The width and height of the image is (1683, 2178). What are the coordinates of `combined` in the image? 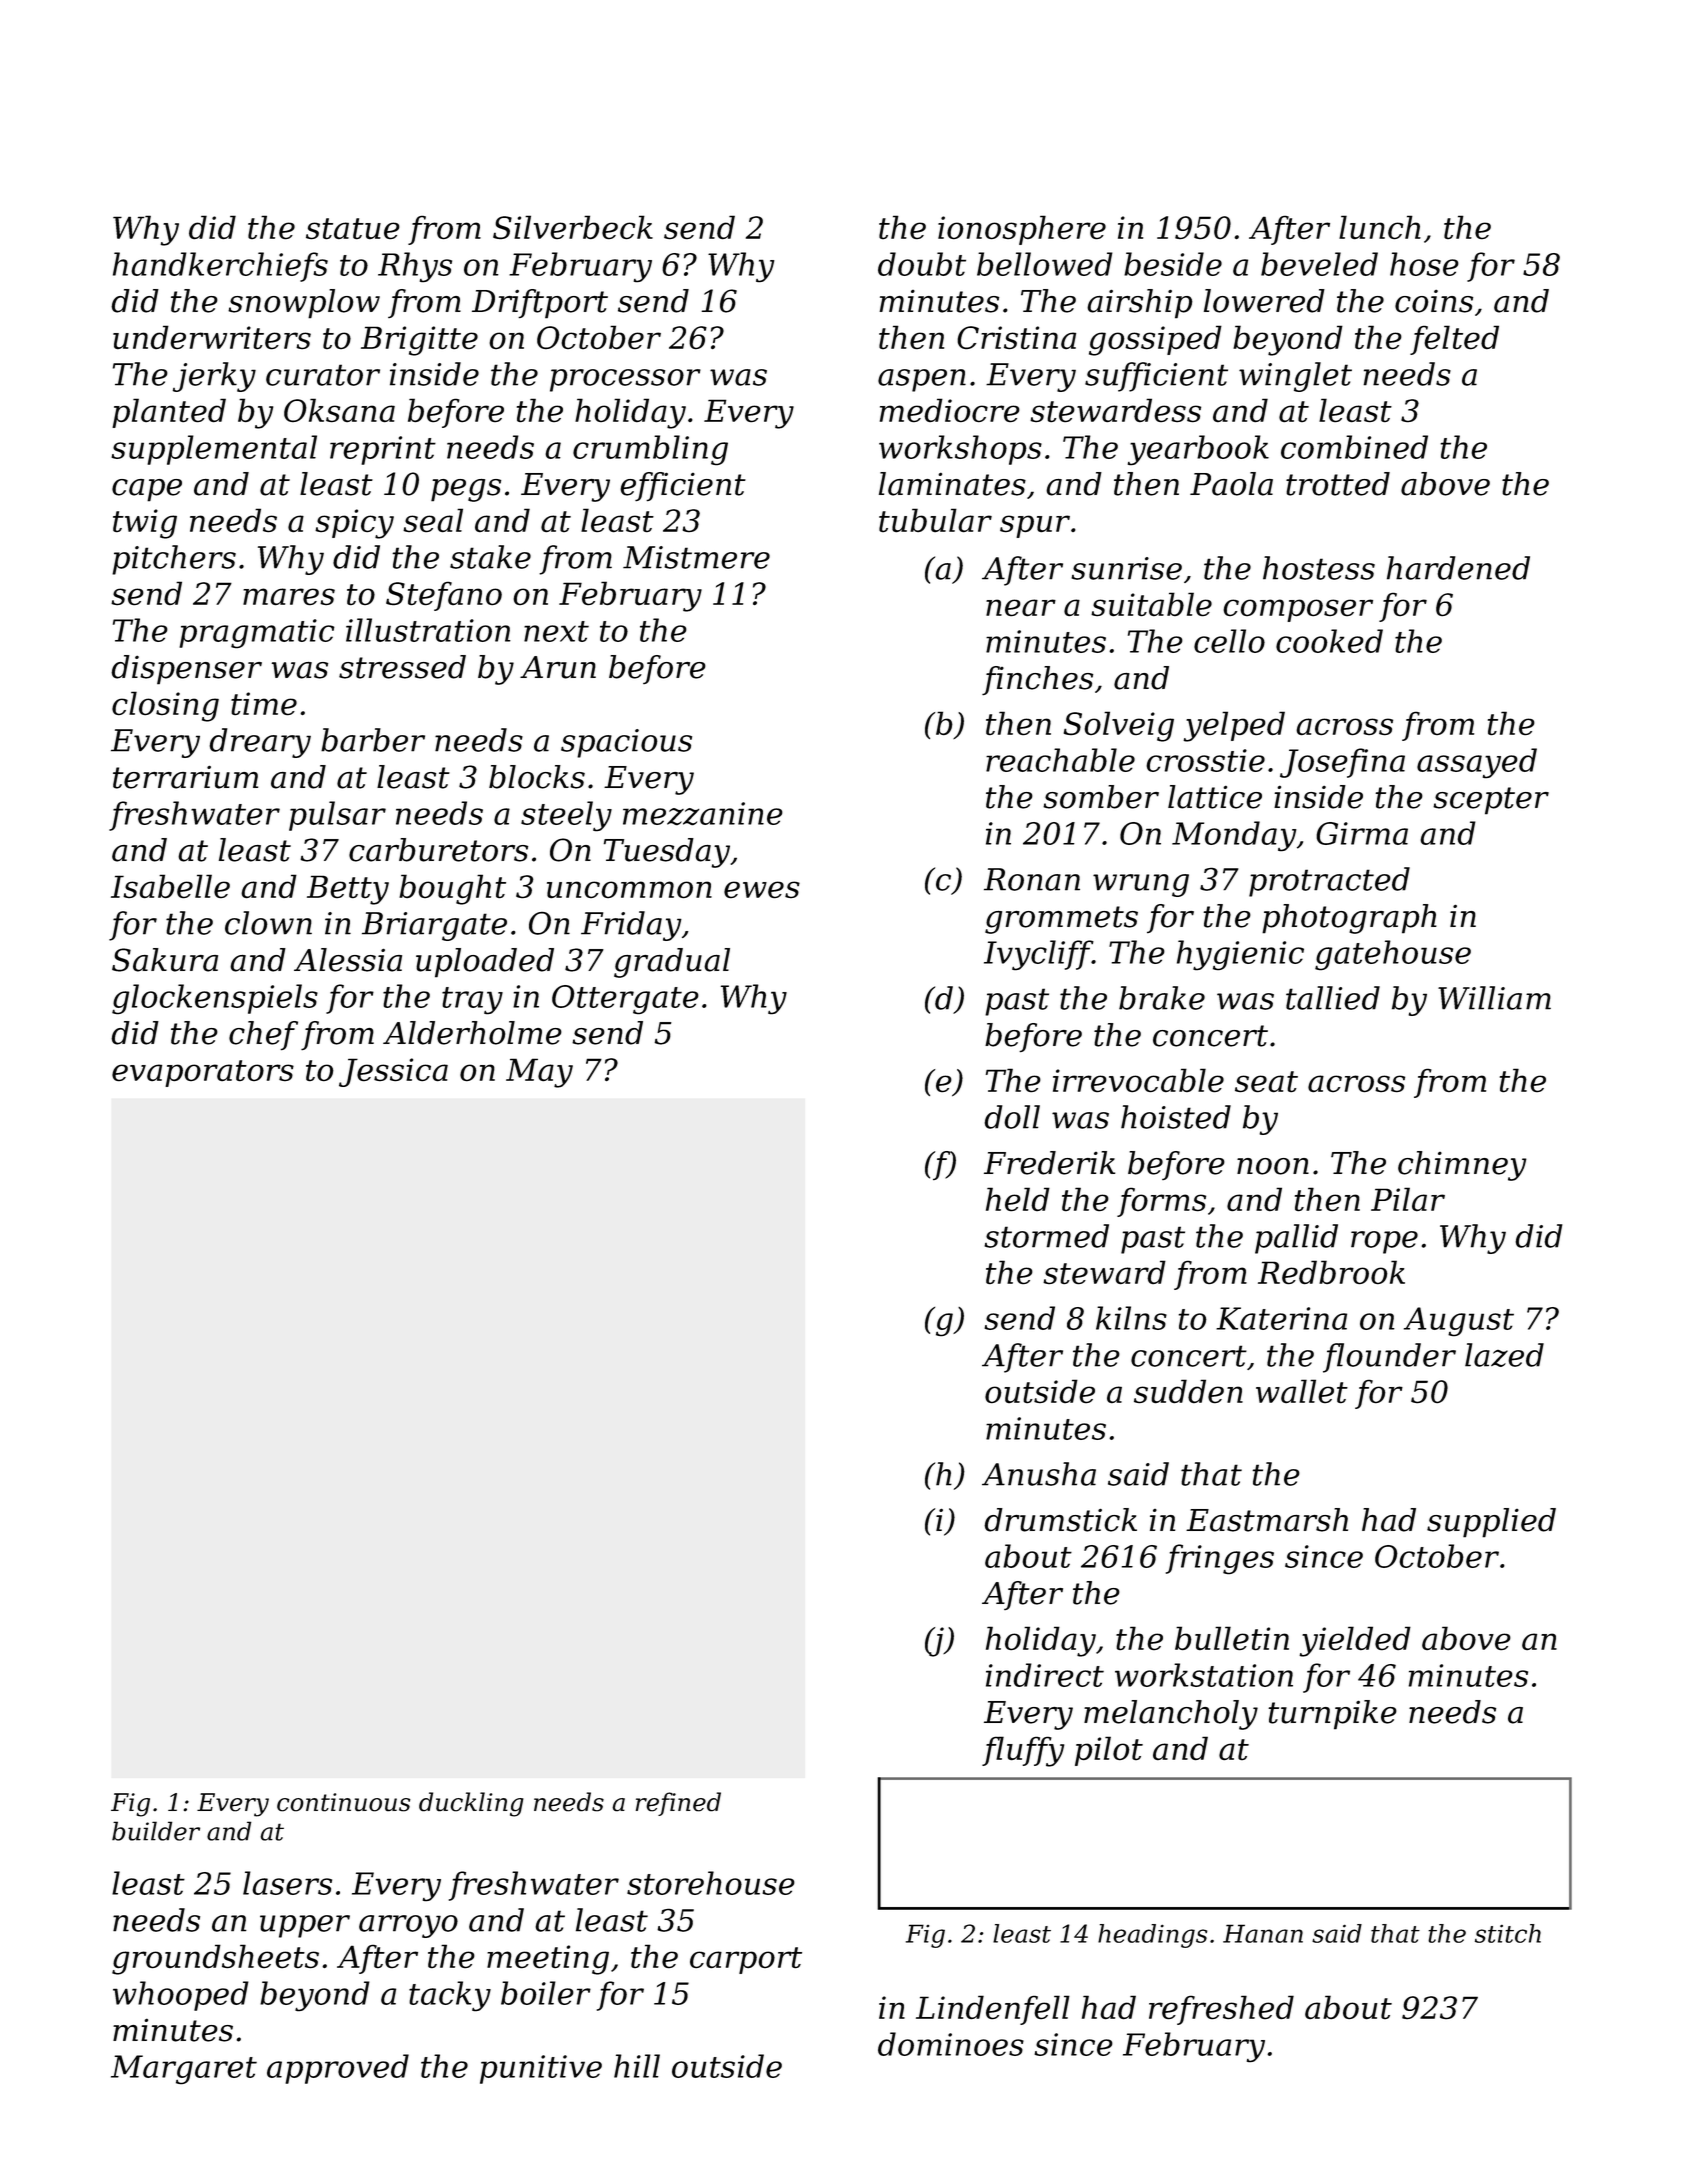 It's located at (1354, 447).
